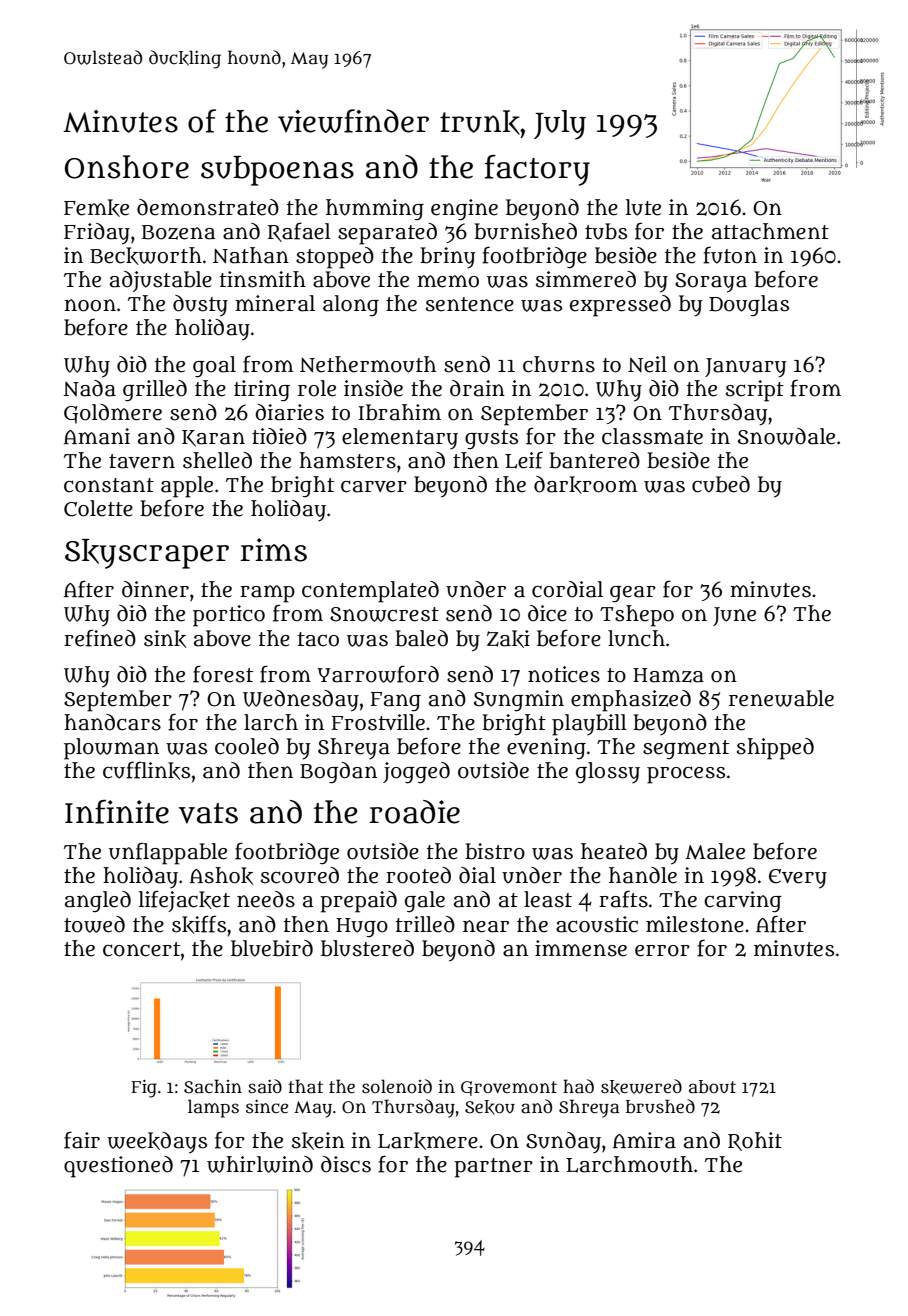 This page has width=908, height=1316. Describe the element at coordinates (127, 167) in the page. I see `Onshore` at that location.
